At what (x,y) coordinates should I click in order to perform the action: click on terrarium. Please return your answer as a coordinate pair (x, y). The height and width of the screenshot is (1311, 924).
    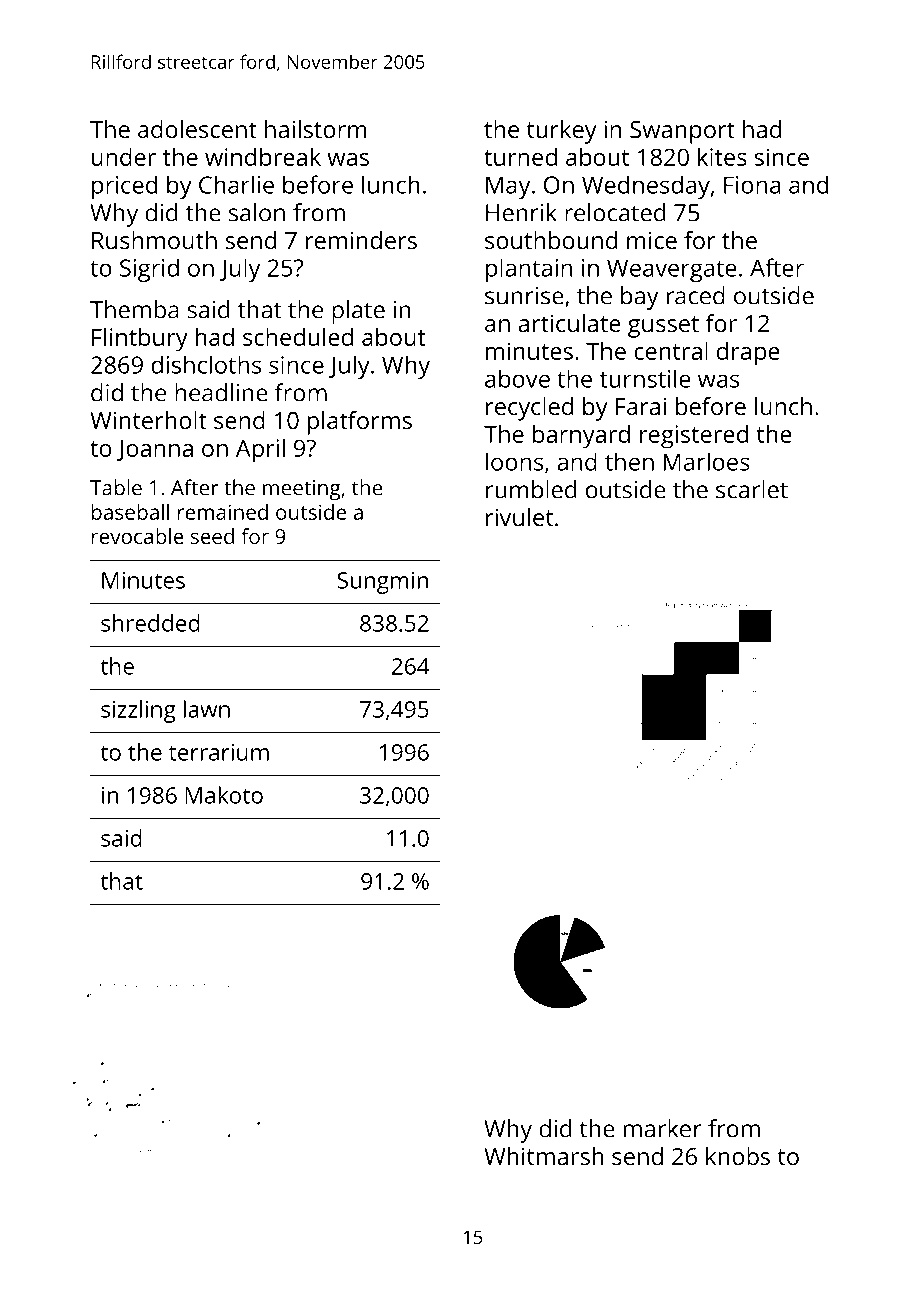
    Looking at the image, I should click on (219, 752).
